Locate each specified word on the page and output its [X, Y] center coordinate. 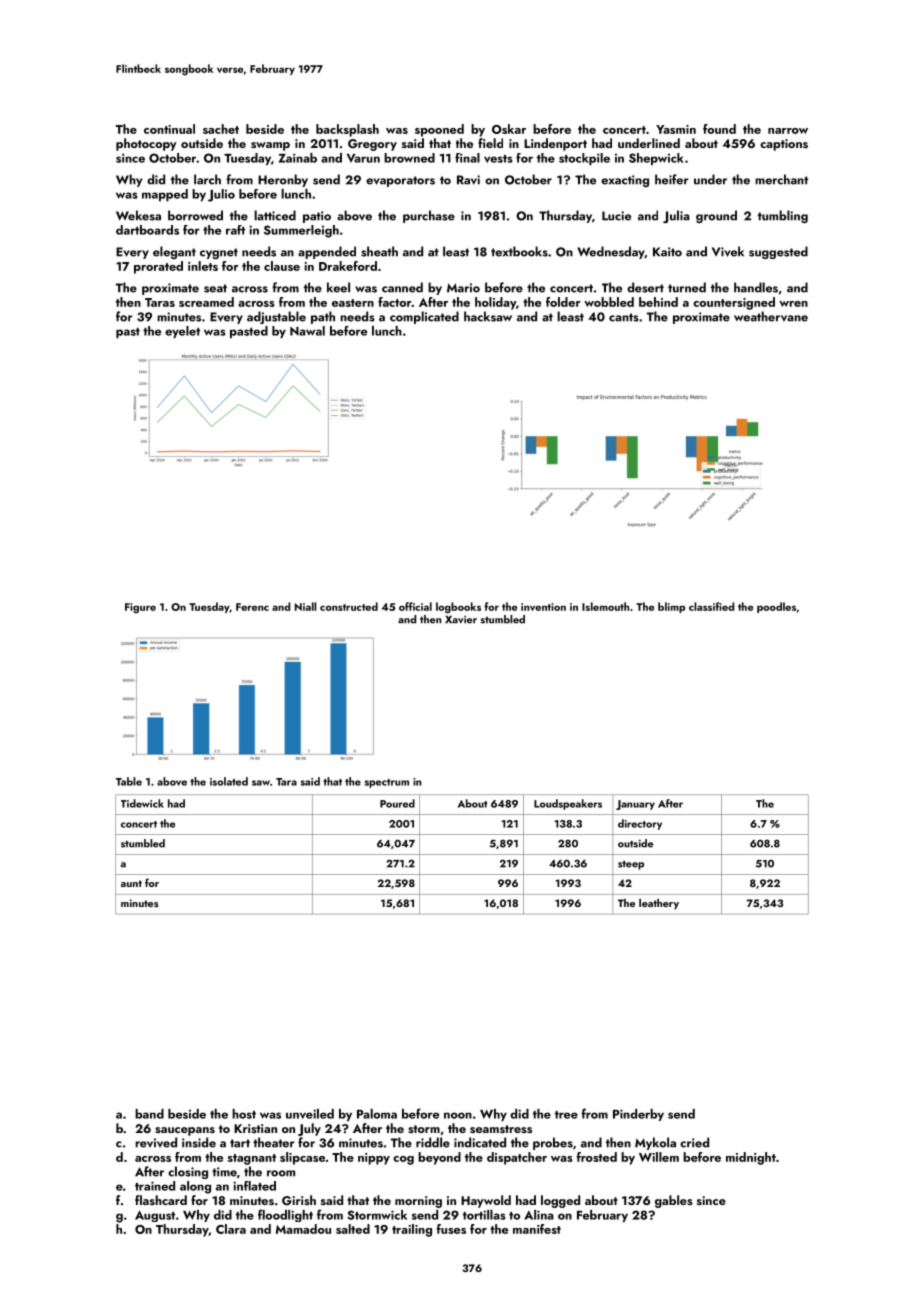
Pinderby [638, 1115]
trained [155, 1186]
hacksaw [488, 316]
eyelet [182, 332]
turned [687, 287]
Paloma [377, 1114]
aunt [131, 883]
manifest [537, 1229]
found [719, 129]
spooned [439, 130]
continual [169, 129]
